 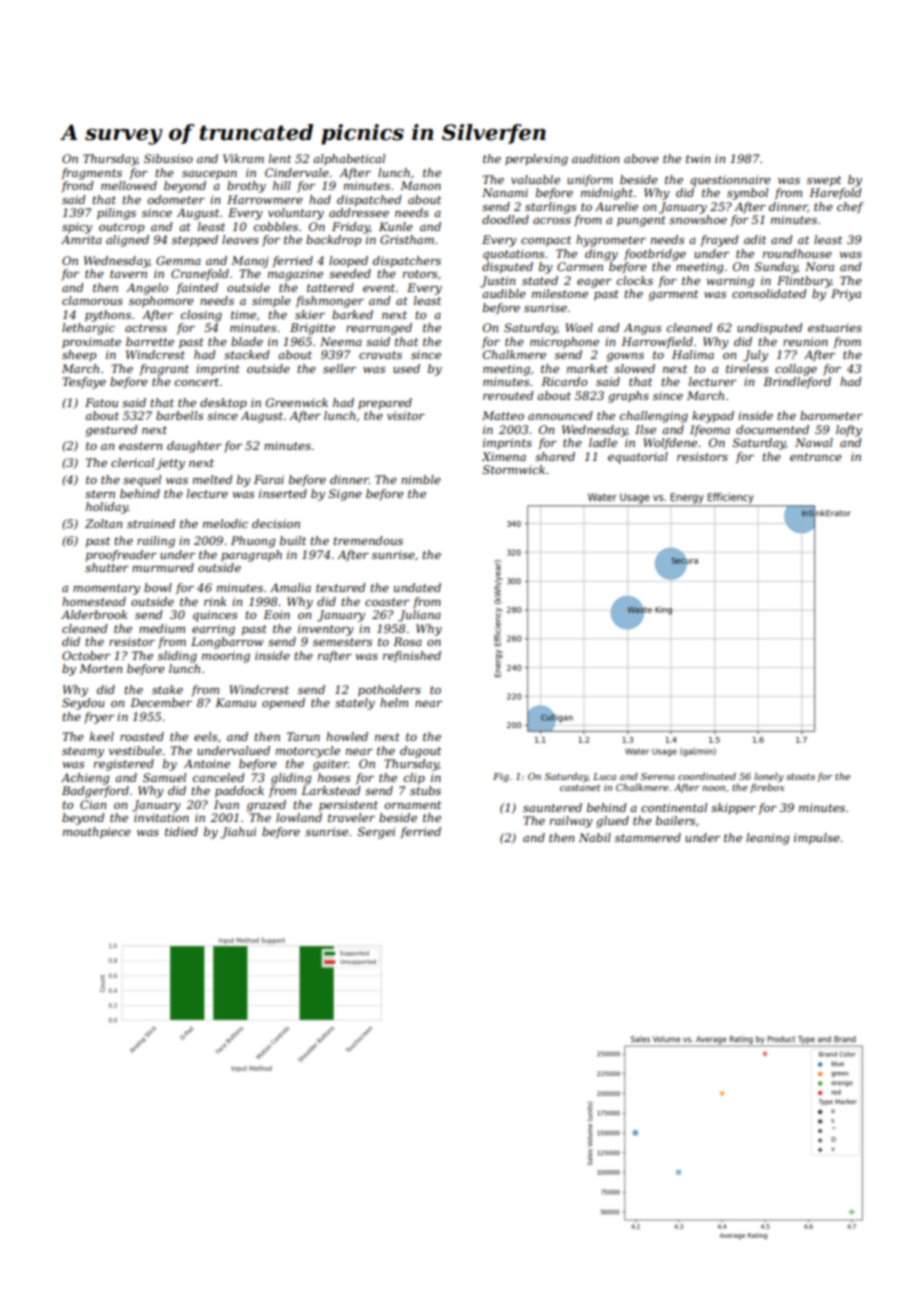 What do you see at coordinates (816, 457) in the screenshot?
I see `entrance` at bounding box center [816, 457].
